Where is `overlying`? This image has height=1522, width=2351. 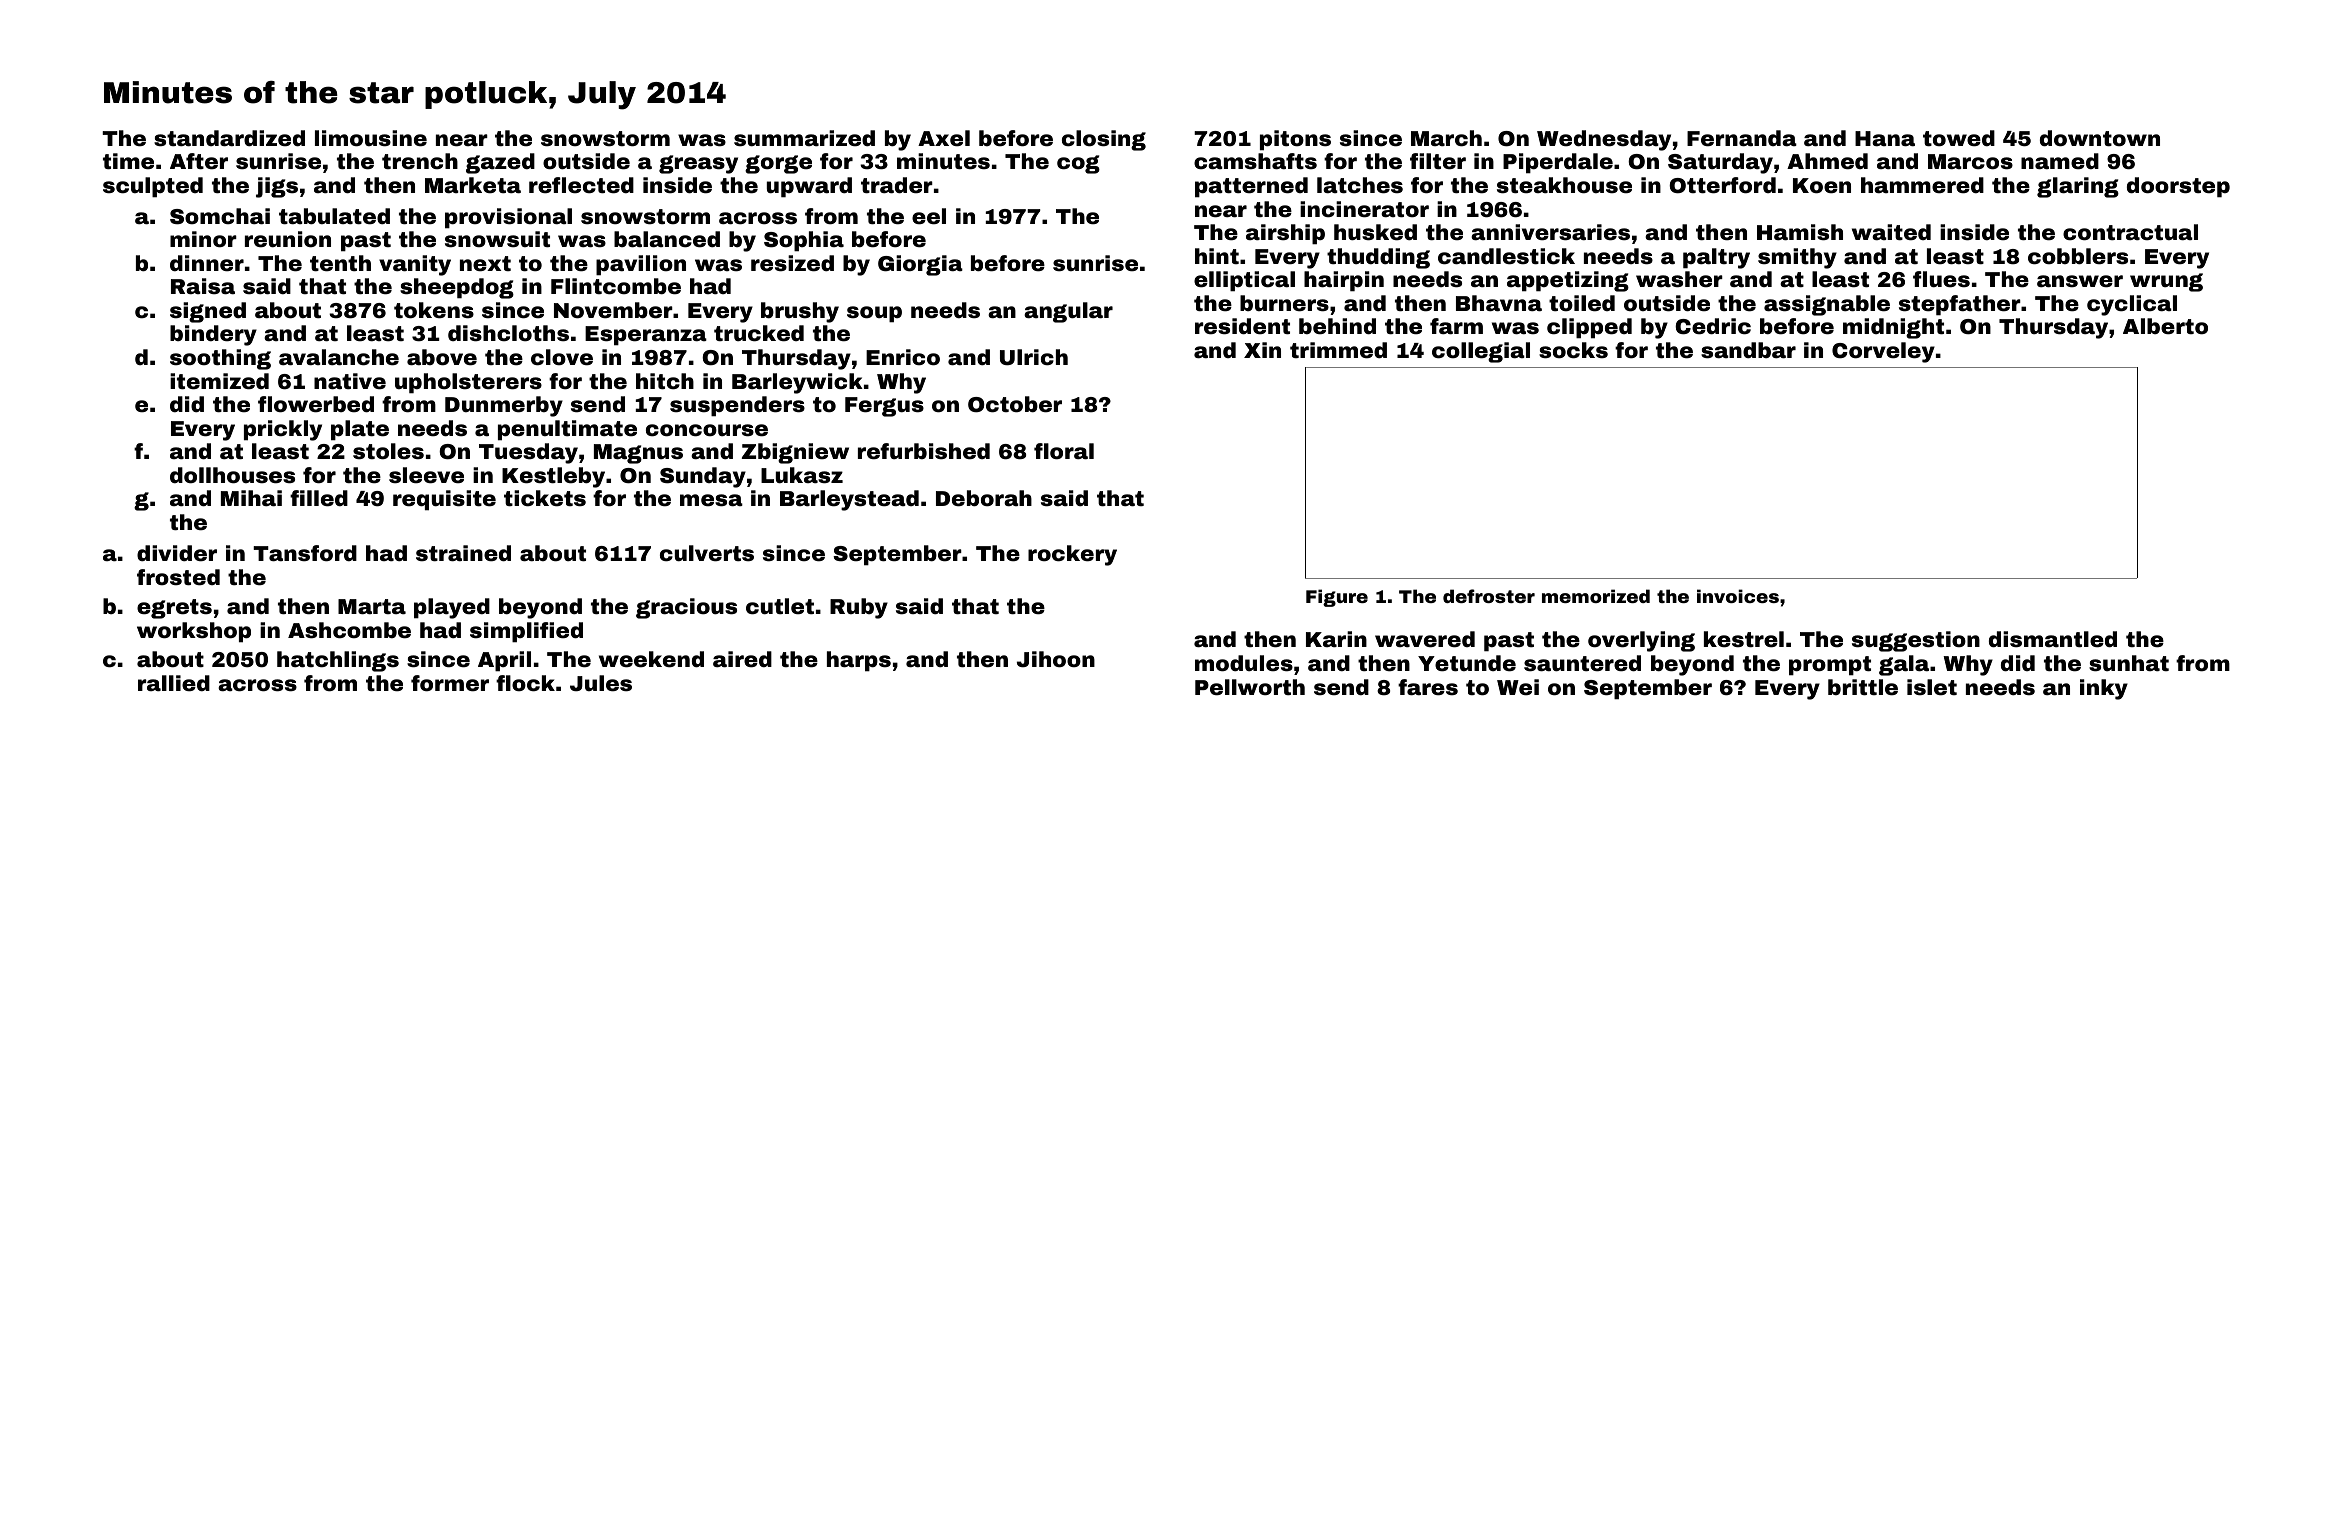
overlying is located at coordinates (1641, 641).
